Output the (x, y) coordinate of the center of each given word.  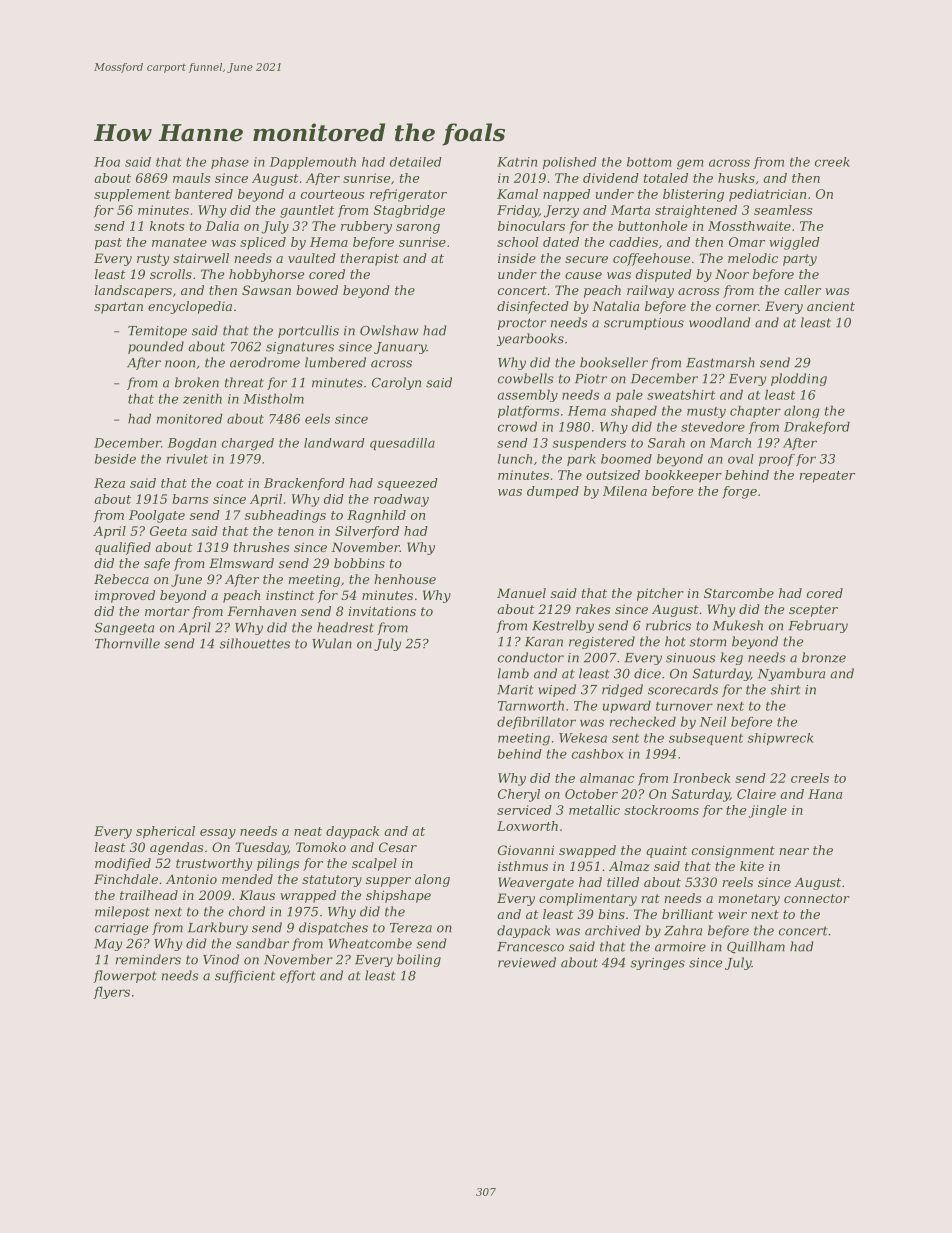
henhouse (405, 579)
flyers (112, 992)
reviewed (527, 962)
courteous (332, 194)
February (818, 626)
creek (832, 162)
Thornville (127, 643)
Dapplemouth (313, 163)
